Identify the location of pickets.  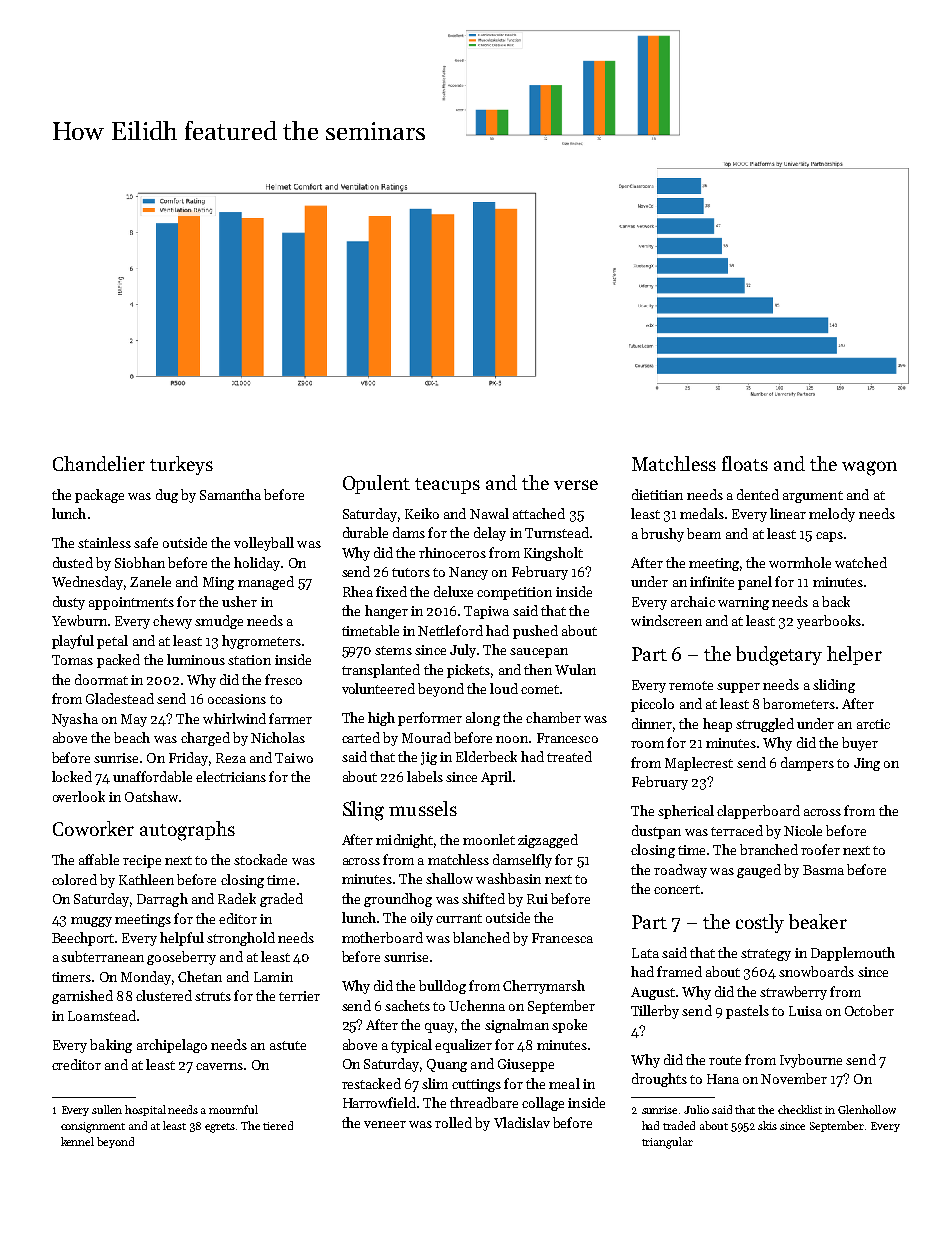
(468, 671).
